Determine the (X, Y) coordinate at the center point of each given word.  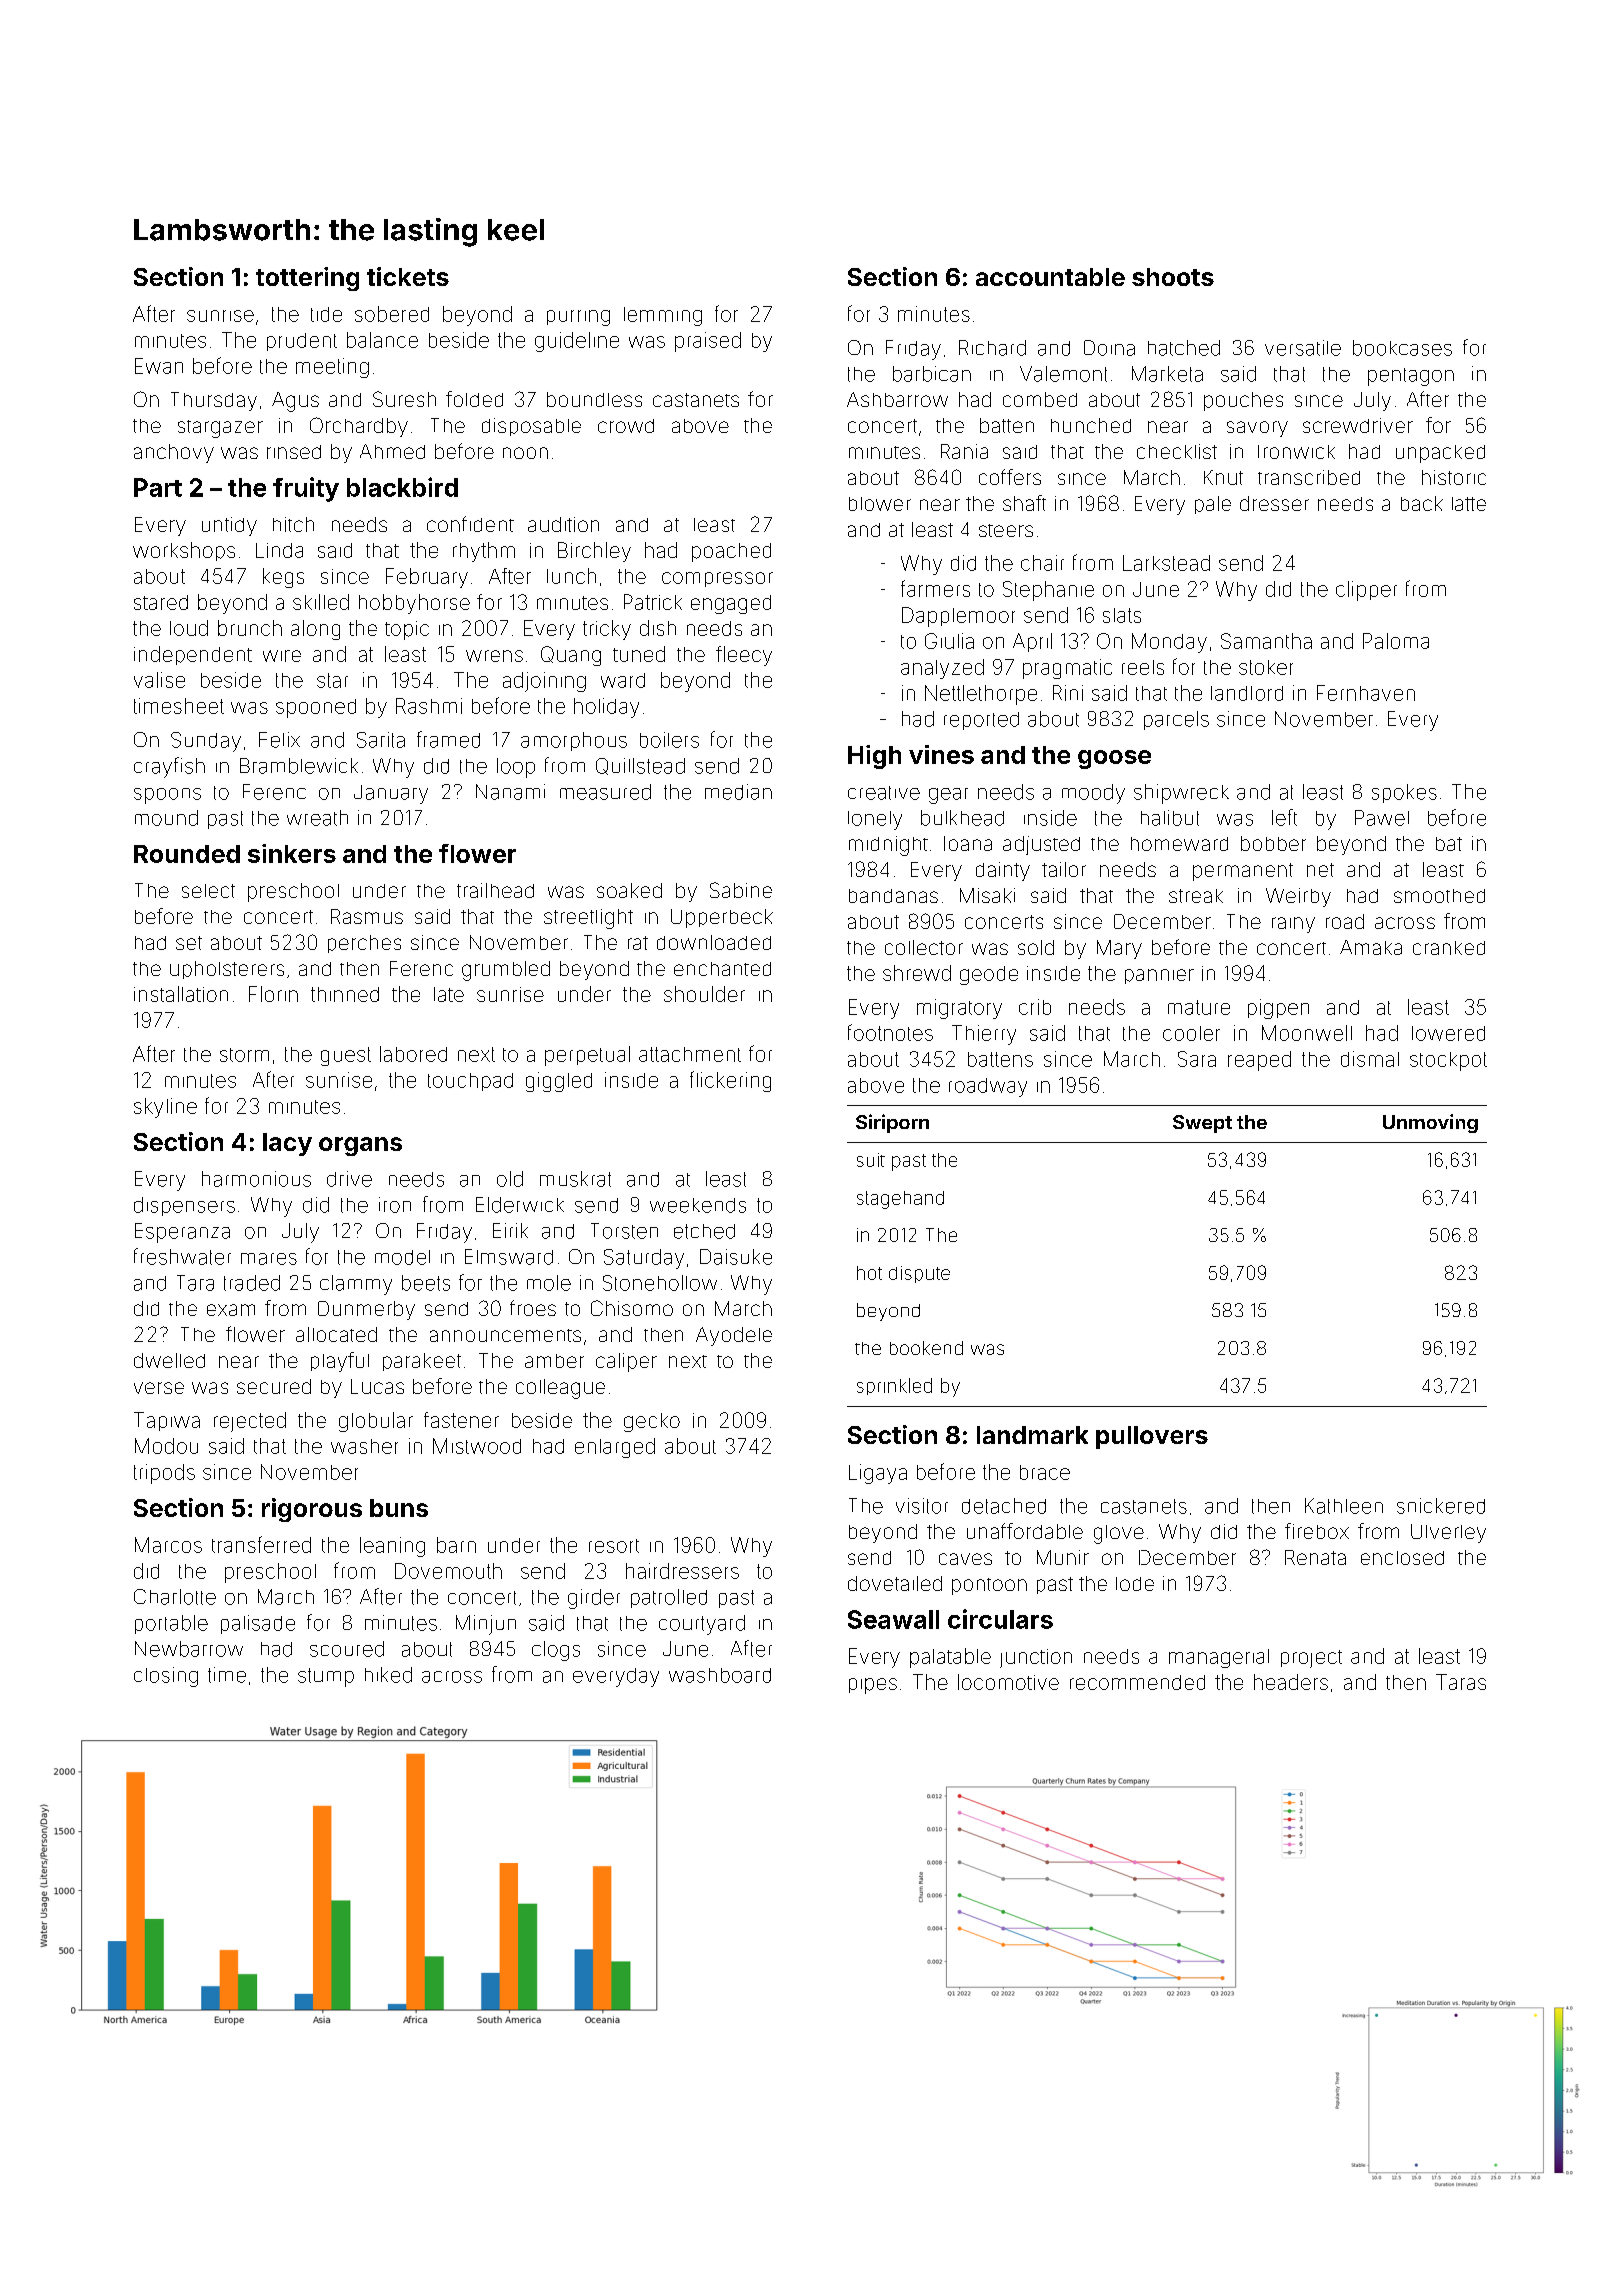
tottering (307, 279)
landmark (1032, 1435)
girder (594, 1599)
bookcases (1402, 348)
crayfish (169, 767)
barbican (932, 374)
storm (244, 1055)
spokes (1404, 793)
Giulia (949, 641)
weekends (698, 1205)
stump (326, 1677)
